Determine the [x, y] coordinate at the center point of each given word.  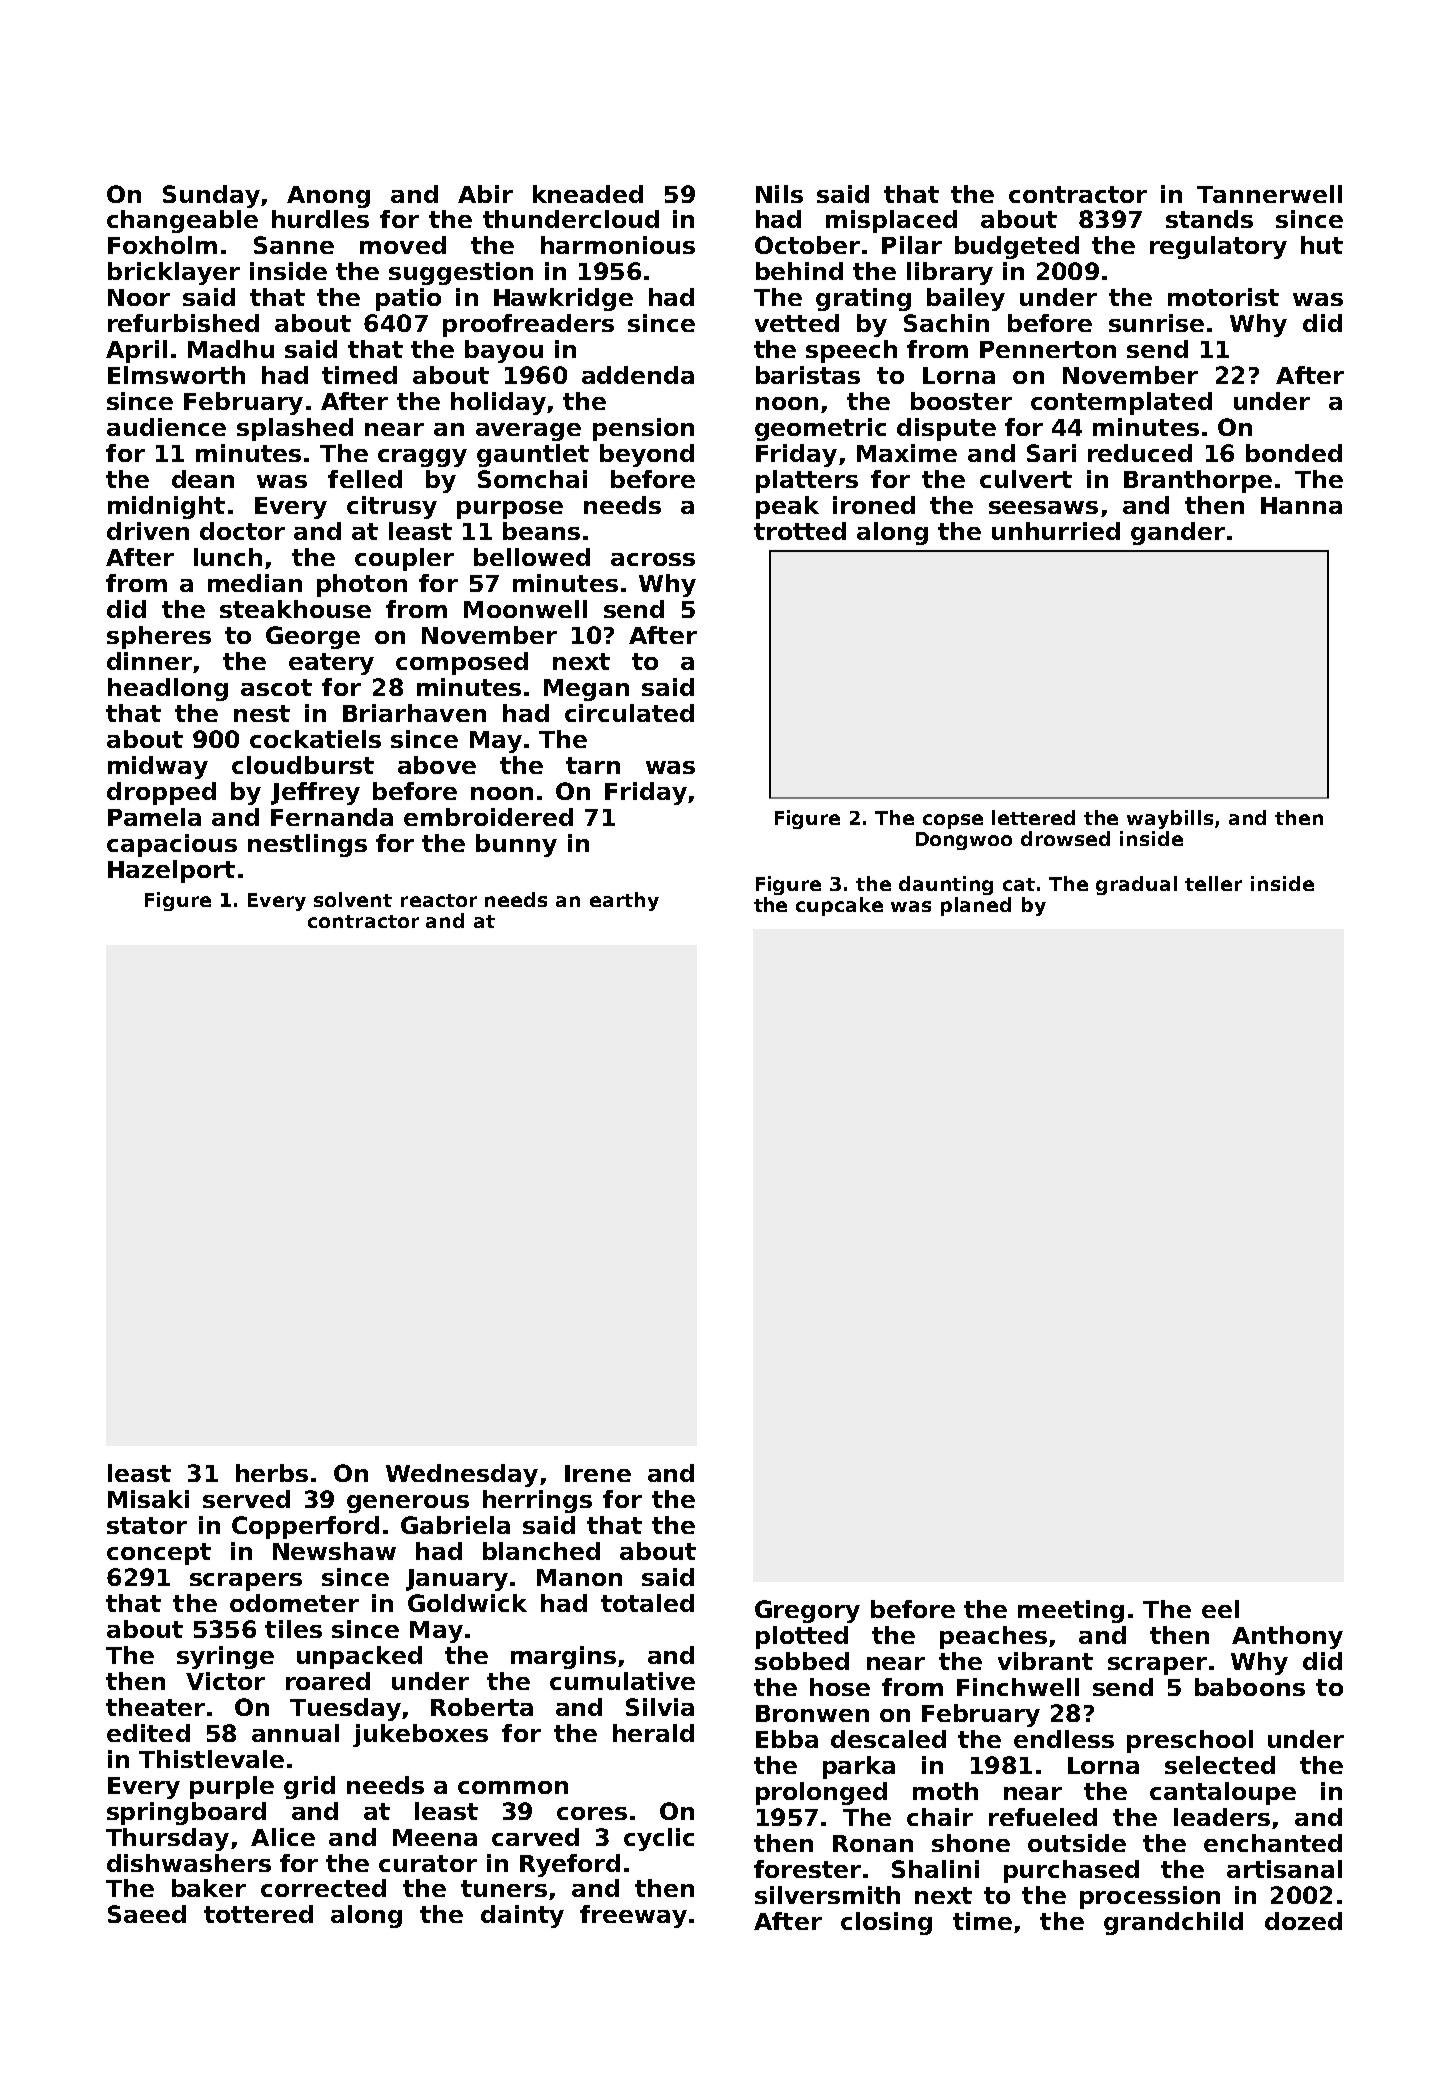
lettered [1033, 817]
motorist [1223, 297]
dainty [522, 1916]
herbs [272, 1473]
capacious [172, 845]
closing [886, 1923]
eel [1220, 1609]
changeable [182, 221]
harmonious [618, 245]
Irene [598, 1473]
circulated [629, 713]
